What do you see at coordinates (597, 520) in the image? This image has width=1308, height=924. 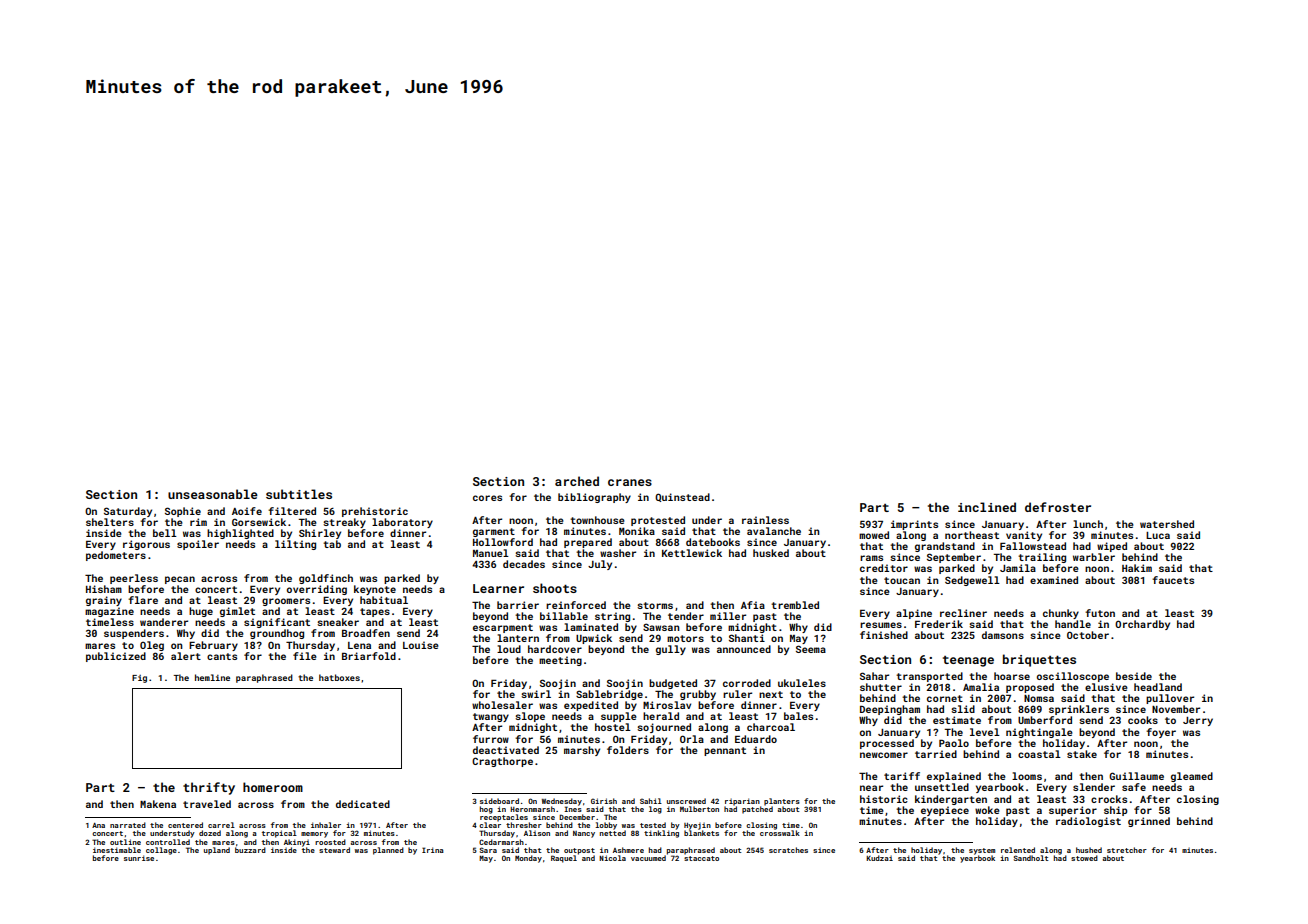 I see `townhouse` at bounding box center [597, 520].
